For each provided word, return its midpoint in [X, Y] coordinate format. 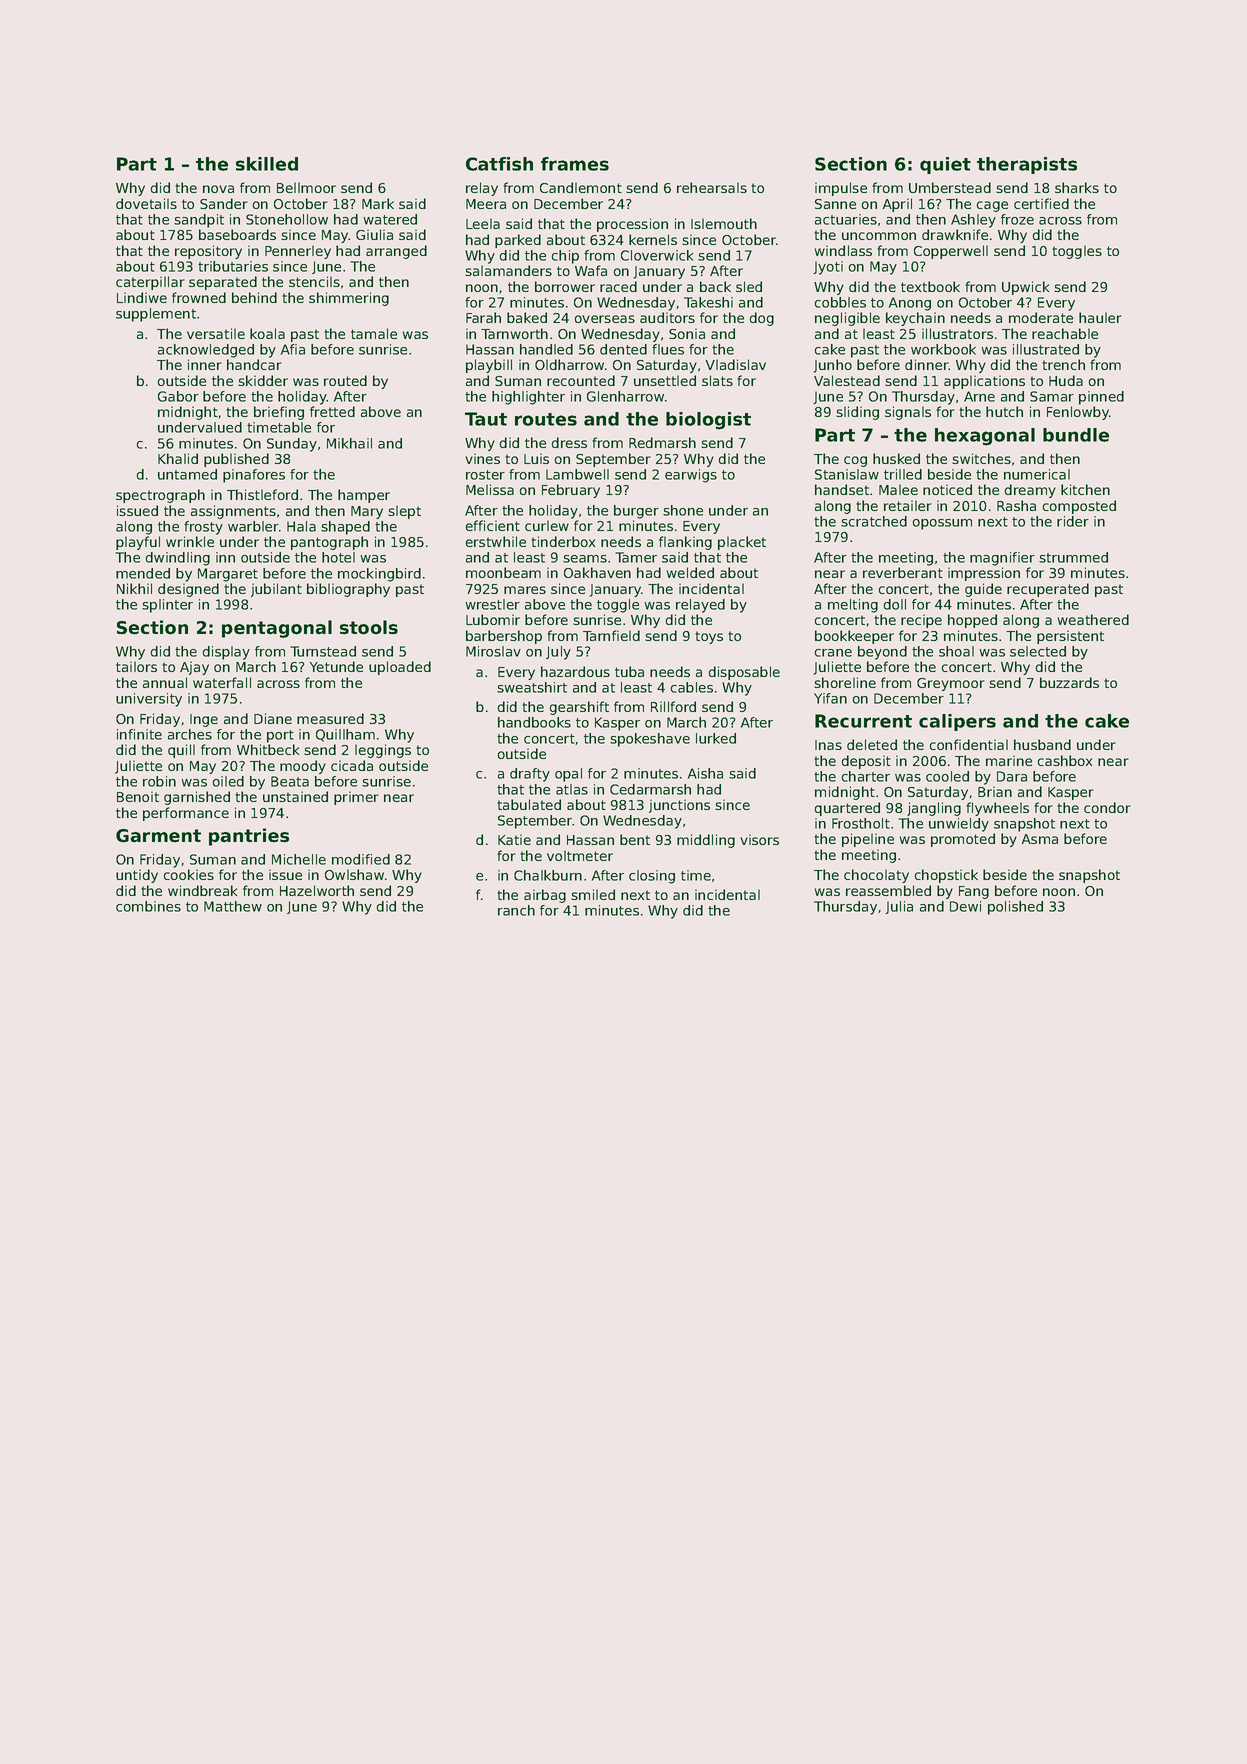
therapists [1027, 165]
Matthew [233, 906]
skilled [267, 164]
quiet [945, 165]
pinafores [254, 476]
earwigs [691, 476]
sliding [857, 413]
